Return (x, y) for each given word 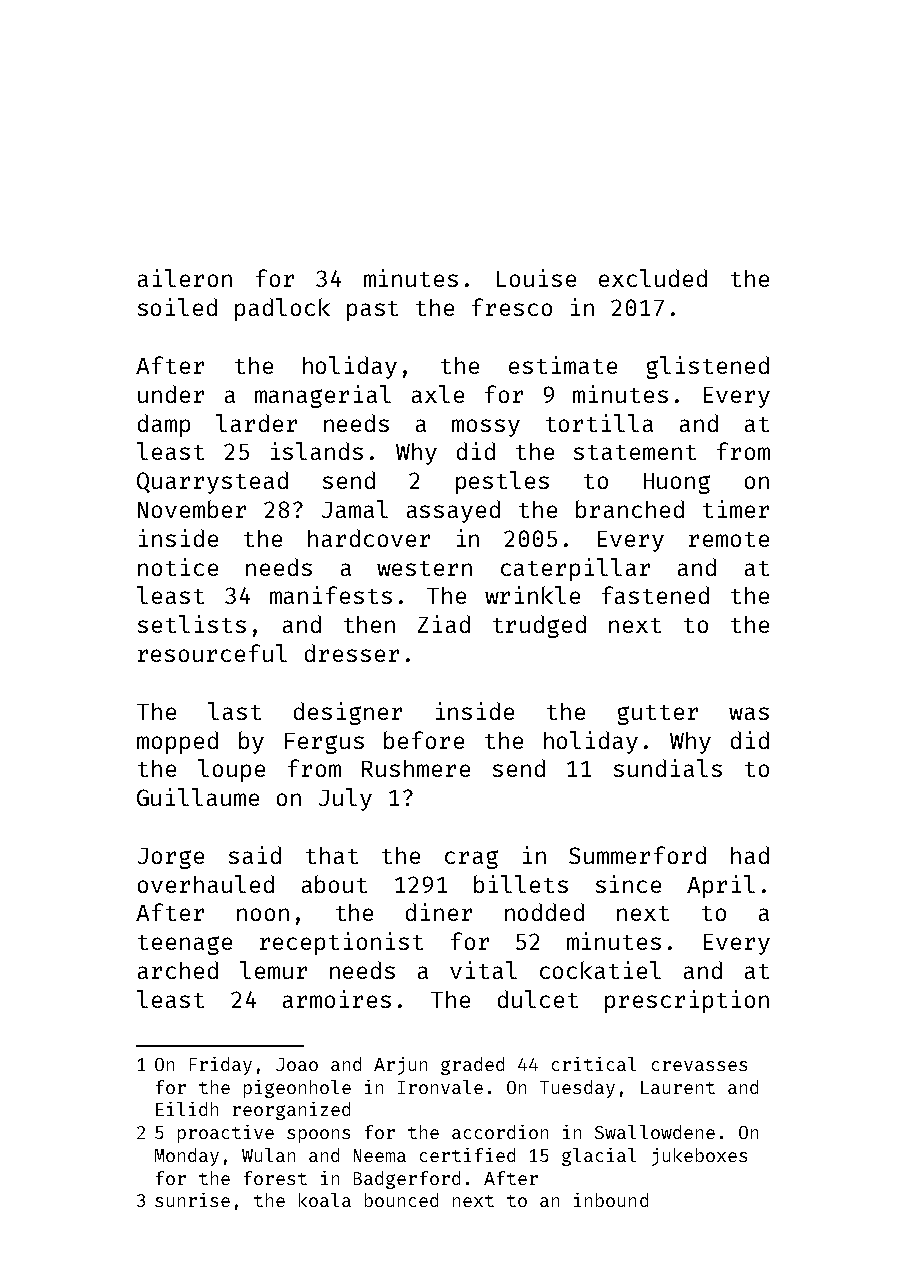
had (750, 855)
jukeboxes (699, 1157)
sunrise (192, 1200)
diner (439, 912)
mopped (177, 742)
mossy (486, 428)
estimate (563, 365)
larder (256, 423)
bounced (401, 1200)
